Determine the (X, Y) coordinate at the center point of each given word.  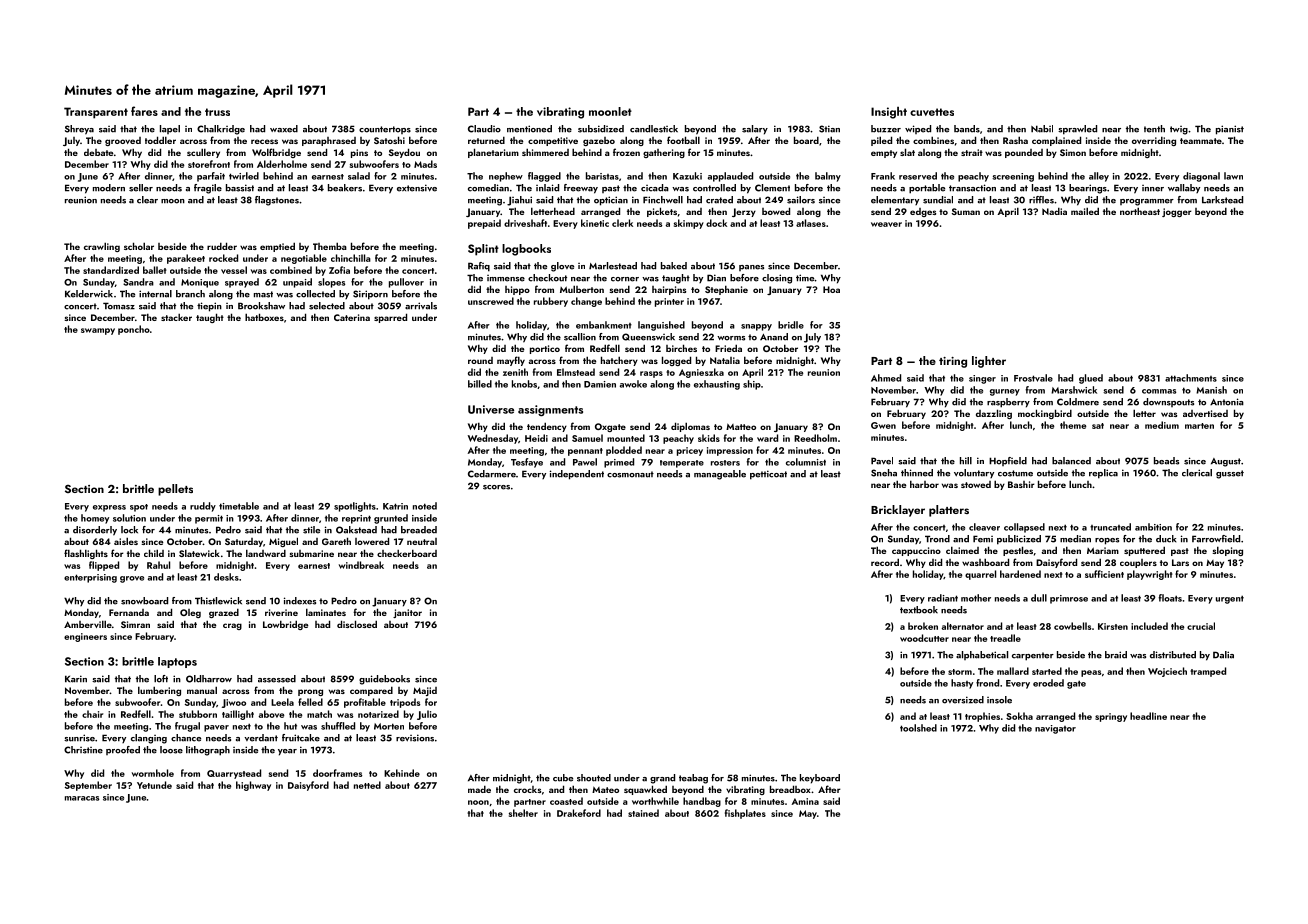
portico (545, 349)
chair (92, 714)
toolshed (918, 728)
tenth (1154, 129)
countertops (385, 130)
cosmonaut (630, 474)
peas (1091, 673)
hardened (1020, 574)
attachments (1191, 378)
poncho (134, 330)
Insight (889, 113)
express (109, 508)
